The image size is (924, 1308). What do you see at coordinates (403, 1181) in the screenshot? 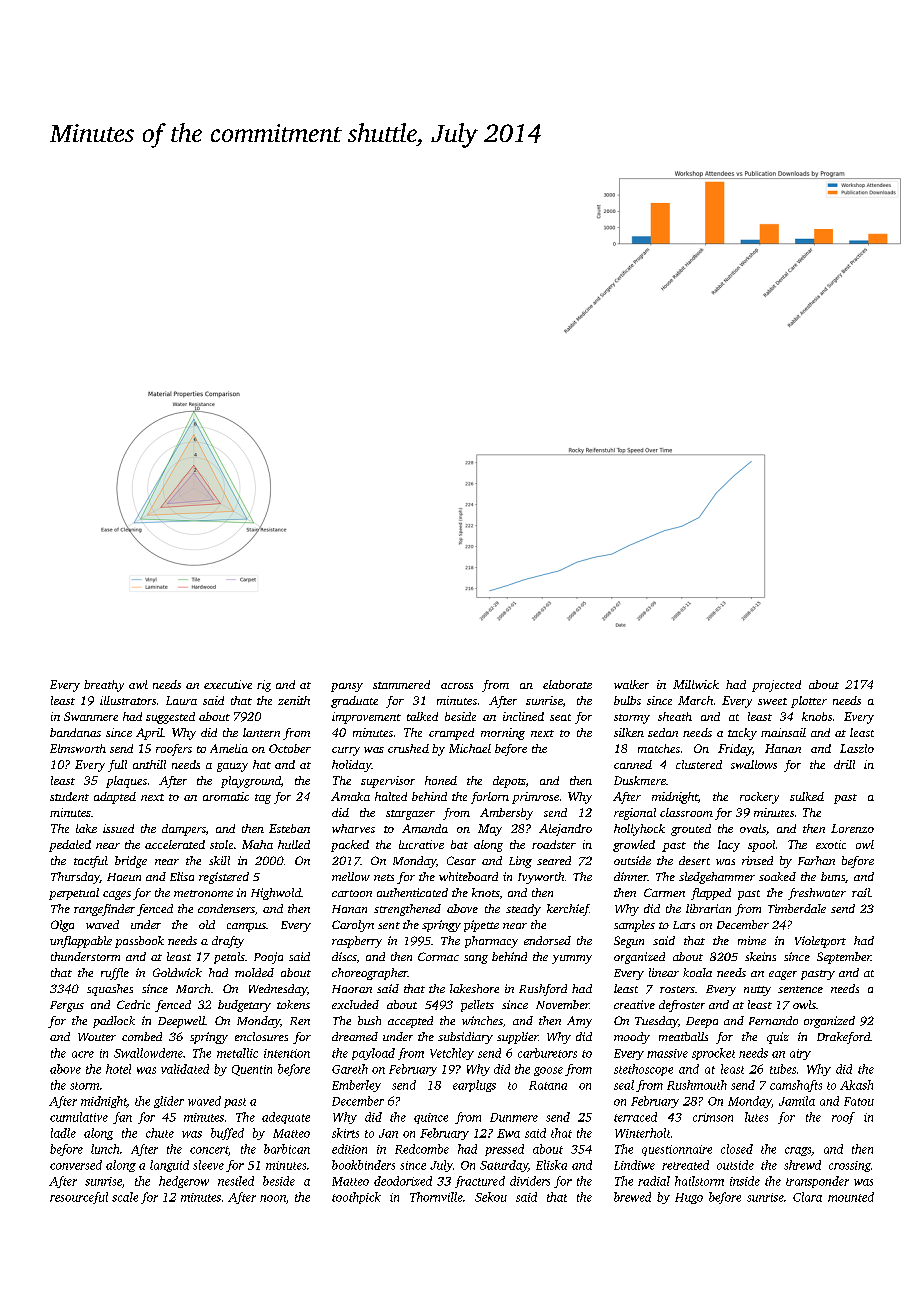
I see `deodorized` at bounding box center [403, 1181].
